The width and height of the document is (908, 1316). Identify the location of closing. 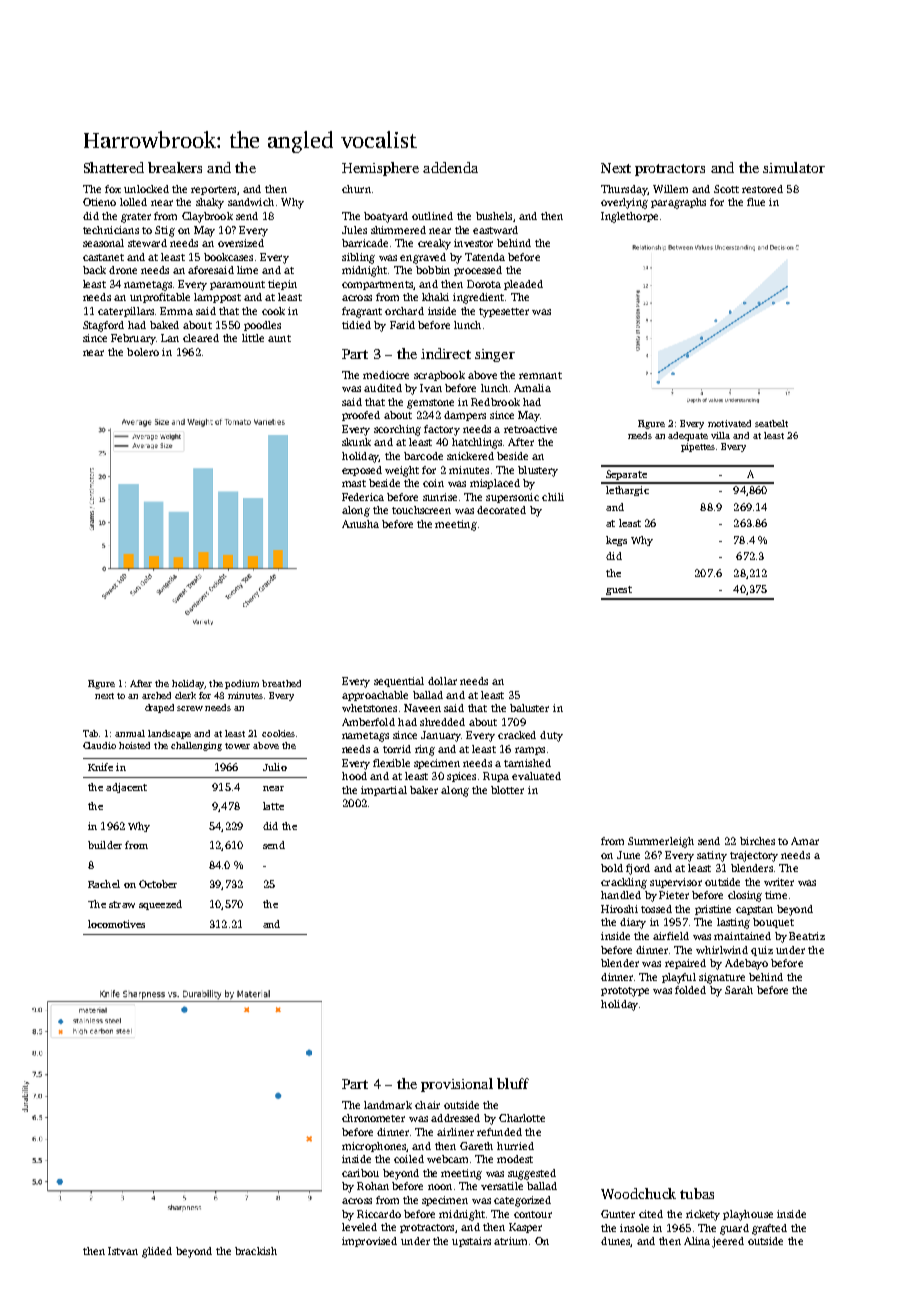
(745, 896).
